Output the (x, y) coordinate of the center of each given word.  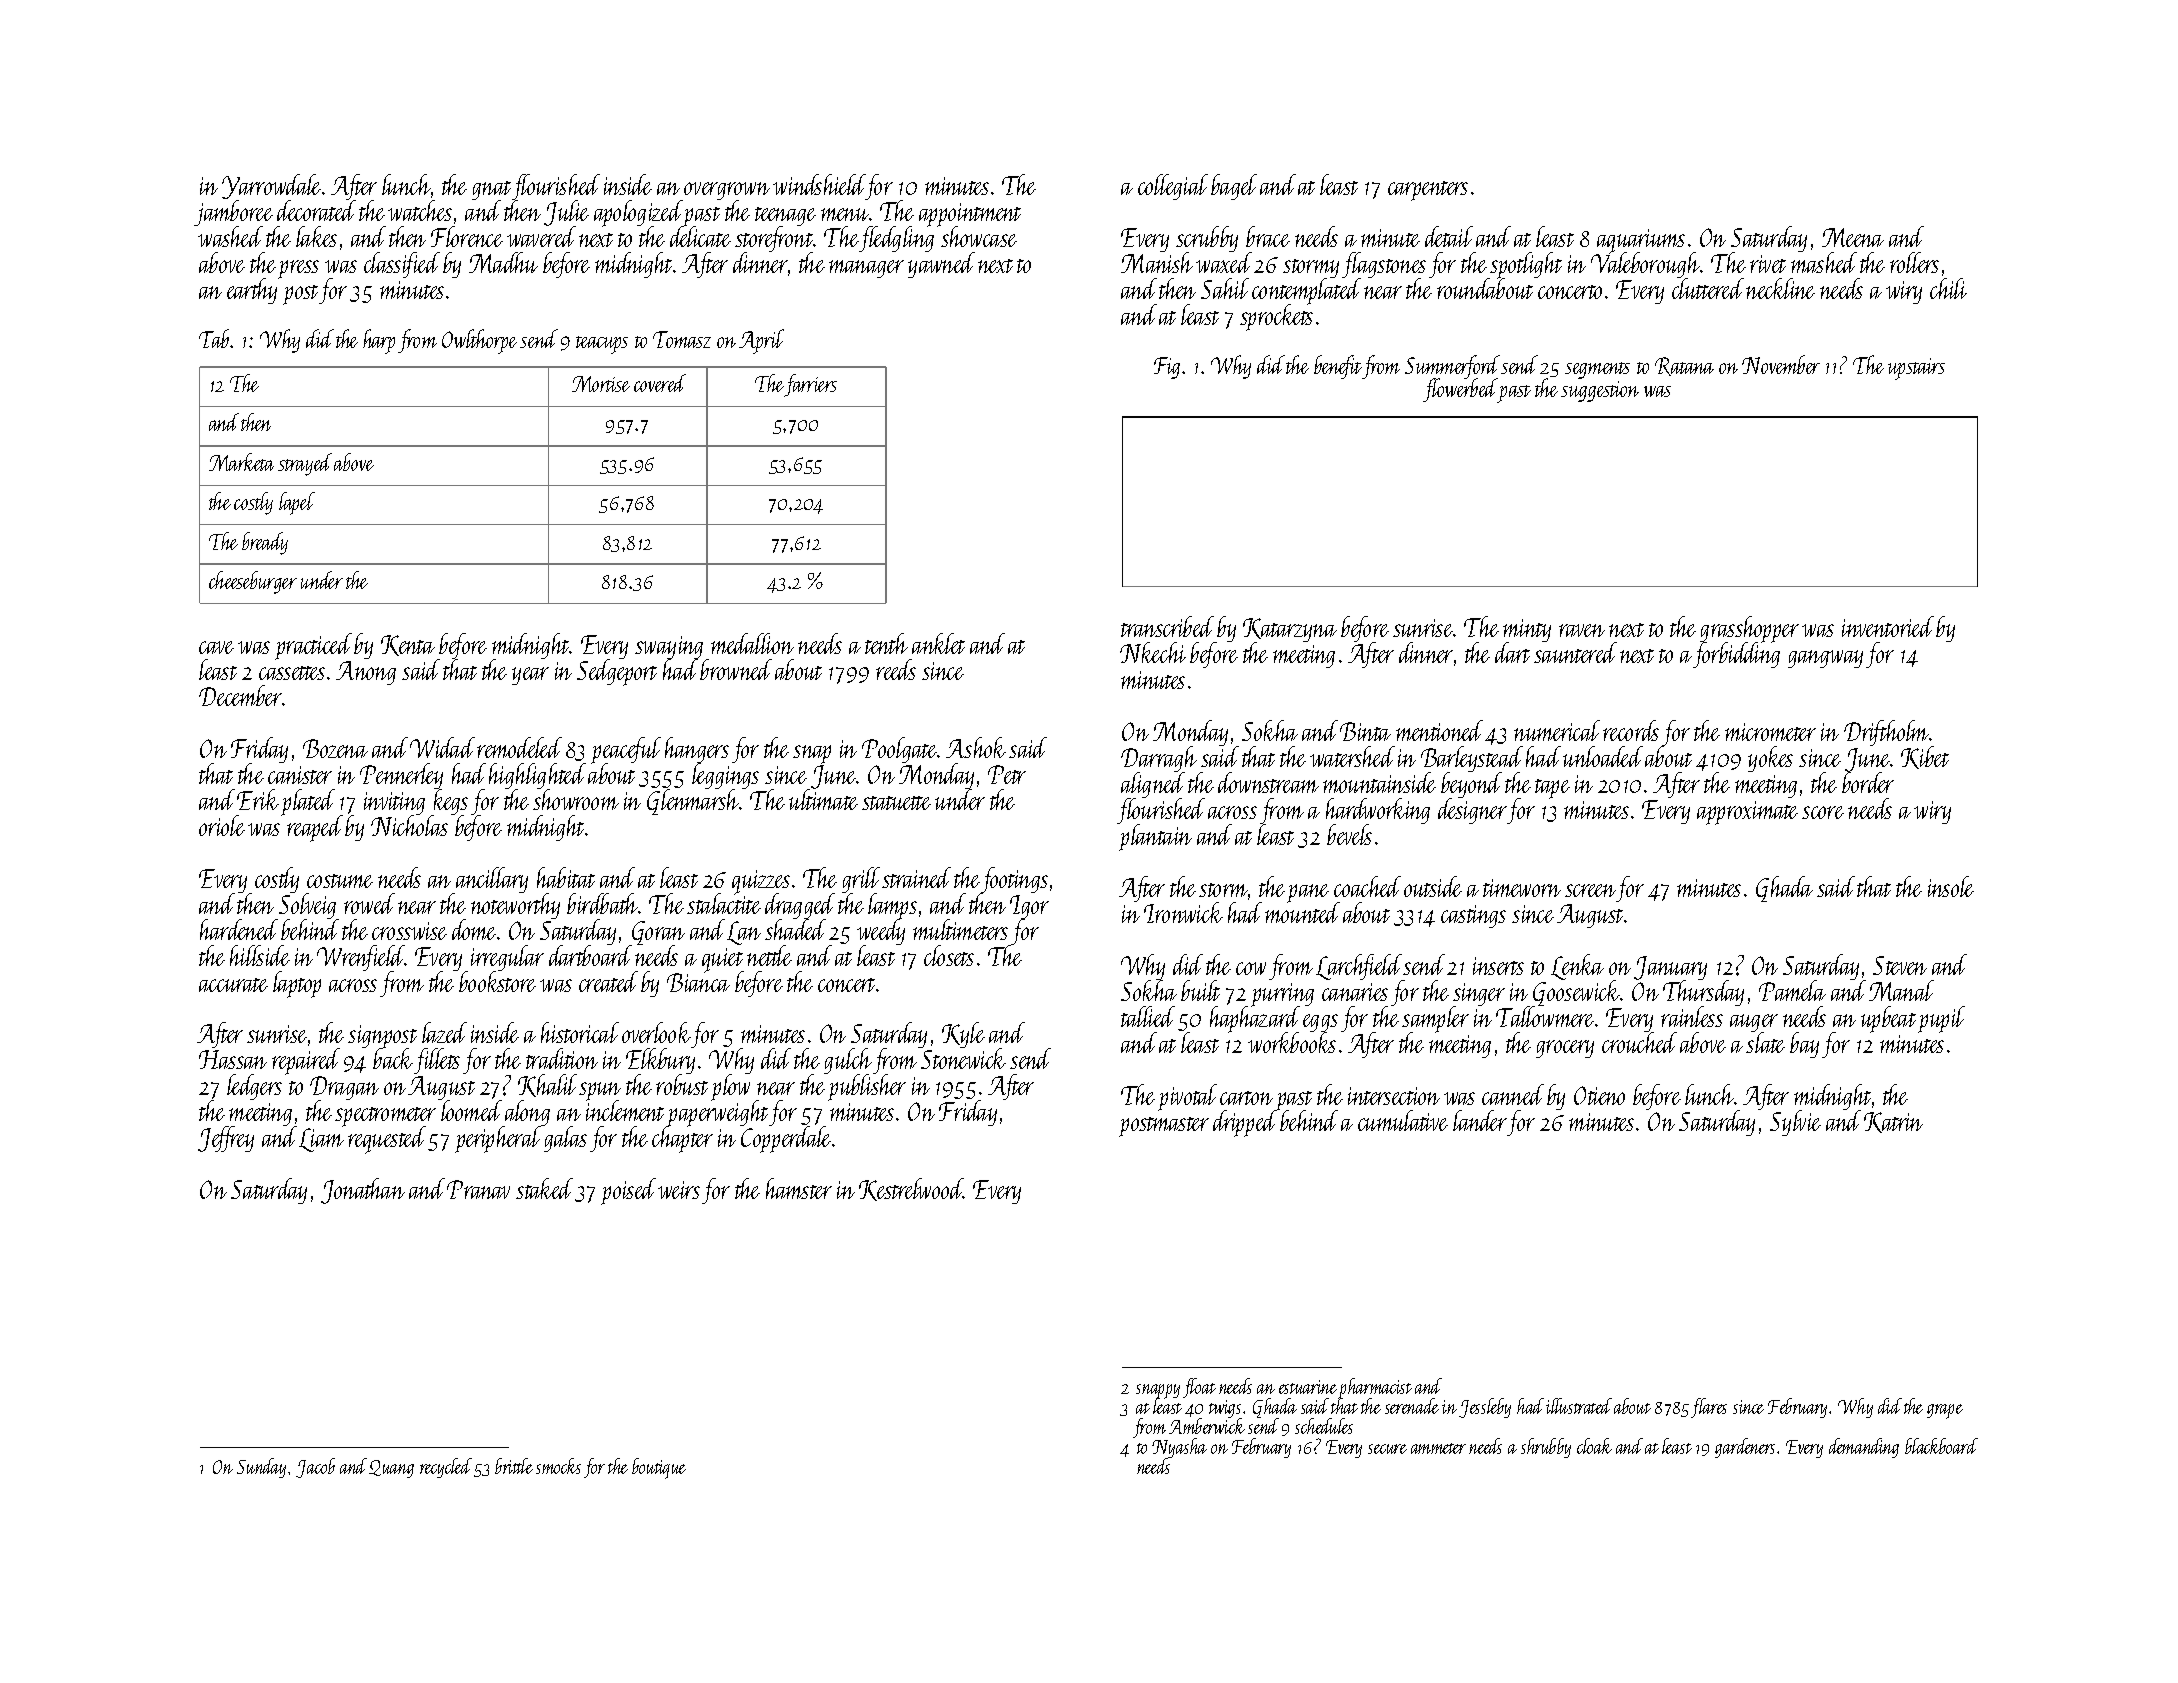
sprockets (1276, 318)
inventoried (1888, 626)
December (240, 695)
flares (1709, 1408)
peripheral (497, 1140)
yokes (1770, 759)
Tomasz (682, 339)
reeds (896, 669)
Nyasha (1179, 1448)
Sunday (261, 1468)
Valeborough (1646, 266)
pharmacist (1375, 1388)
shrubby (1546, 1448)
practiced (313, 646)
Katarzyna (1290, 630)
